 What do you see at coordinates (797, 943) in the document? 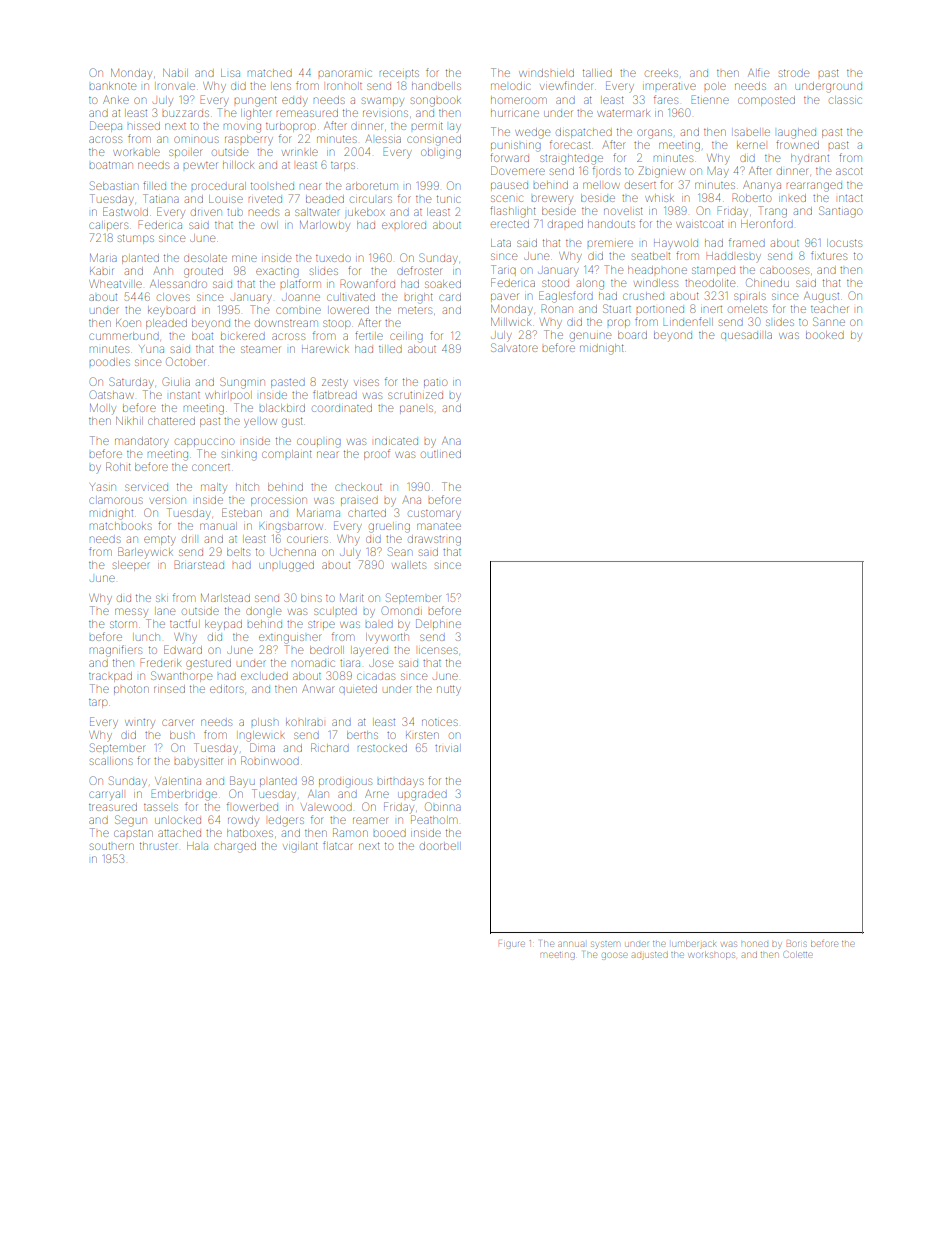
I see `Boris` at bounding box center [797, 943].
